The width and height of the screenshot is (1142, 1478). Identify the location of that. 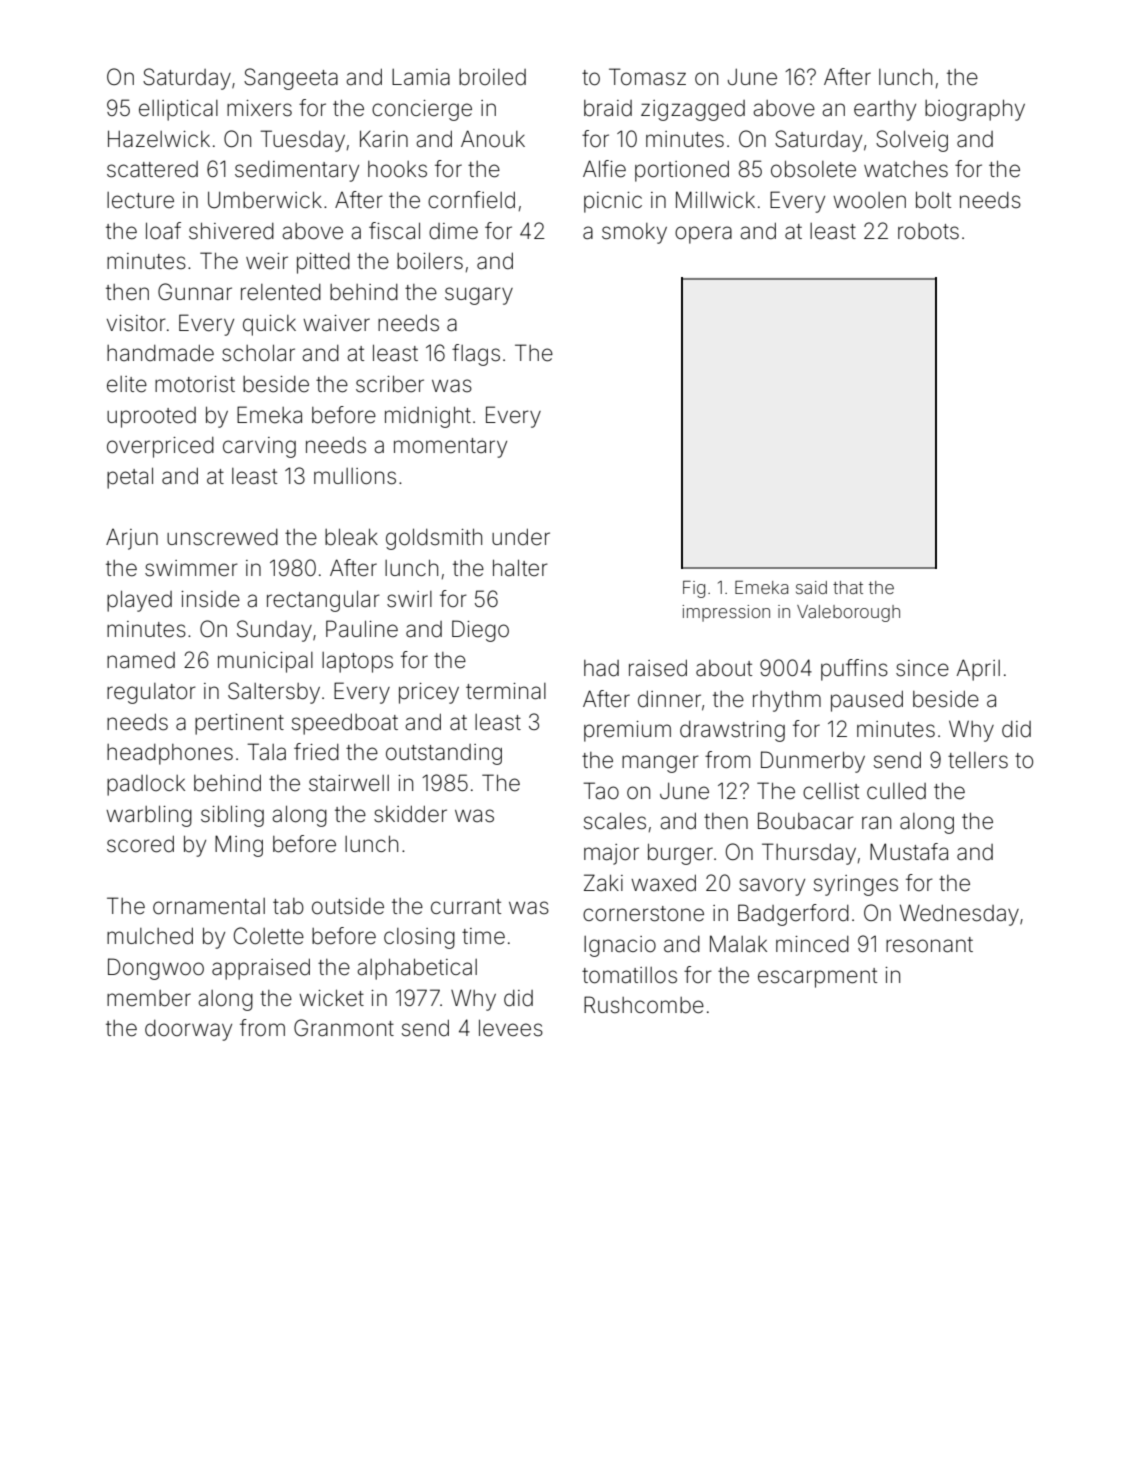
(848, 587).
